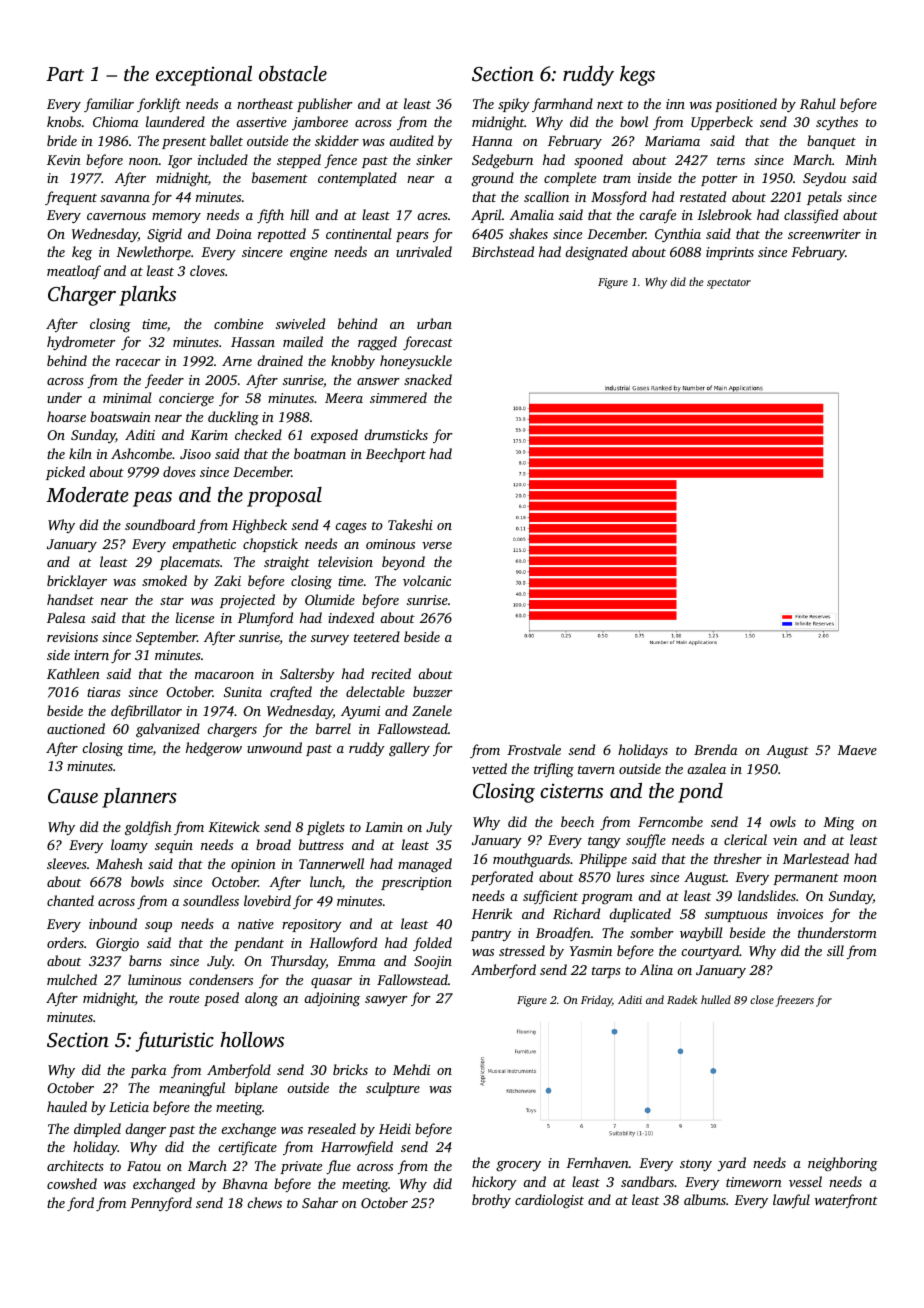  What do you see at coordinates (596, 253) in the screenshot?
I see `designated` at bounding box center [596, 253].
